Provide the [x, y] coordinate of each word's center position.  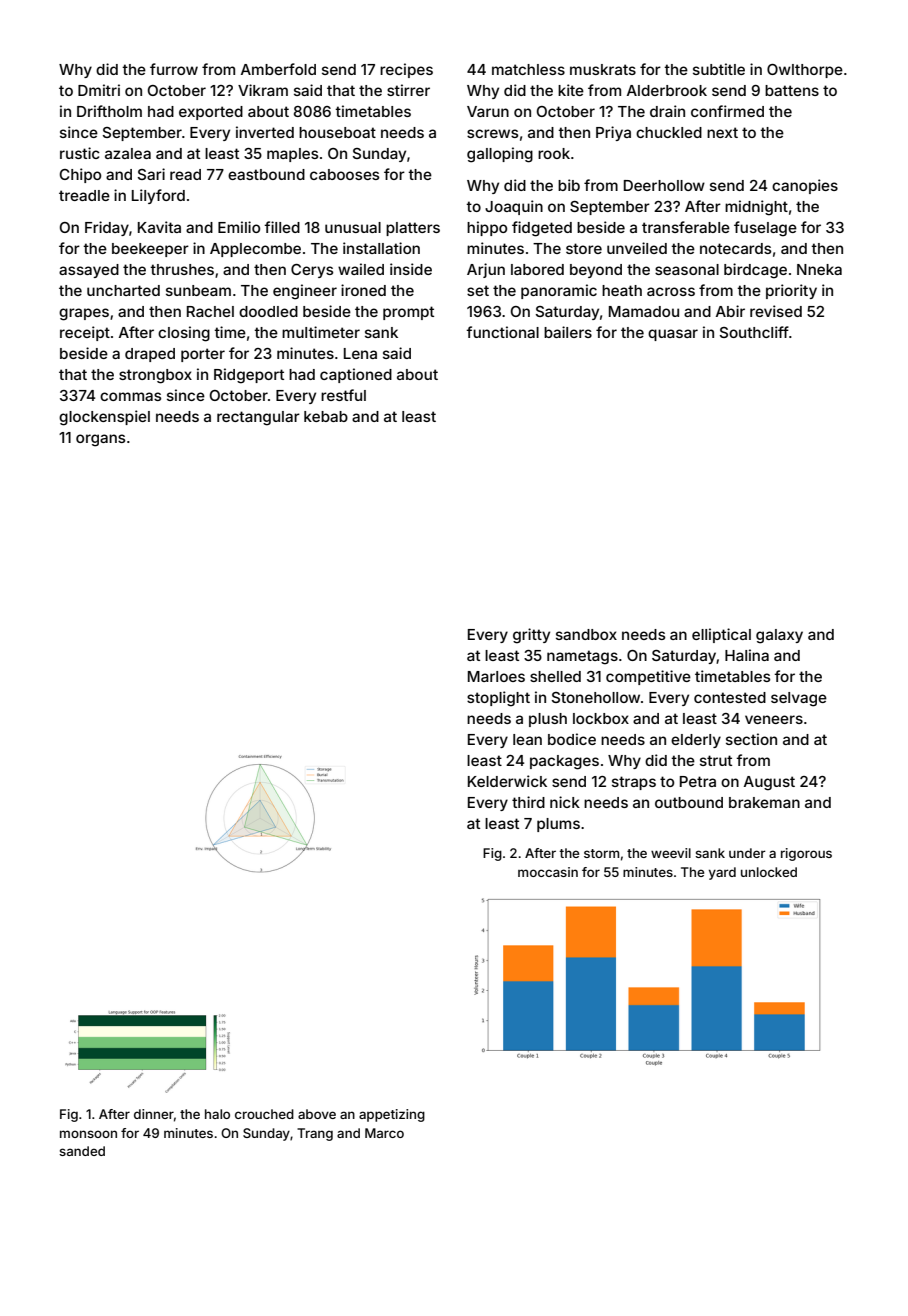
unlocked [769, 872]
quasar [673, 335]
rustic [80, 153]
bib [569, 185]
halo [217, 1114]
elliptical [721, 635]
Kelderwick [507, 781]
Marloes [496, 676]
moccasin [548, 872]
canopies [805, 186]
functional [502, 332]
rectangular [258, 418]
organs [100, 440]
